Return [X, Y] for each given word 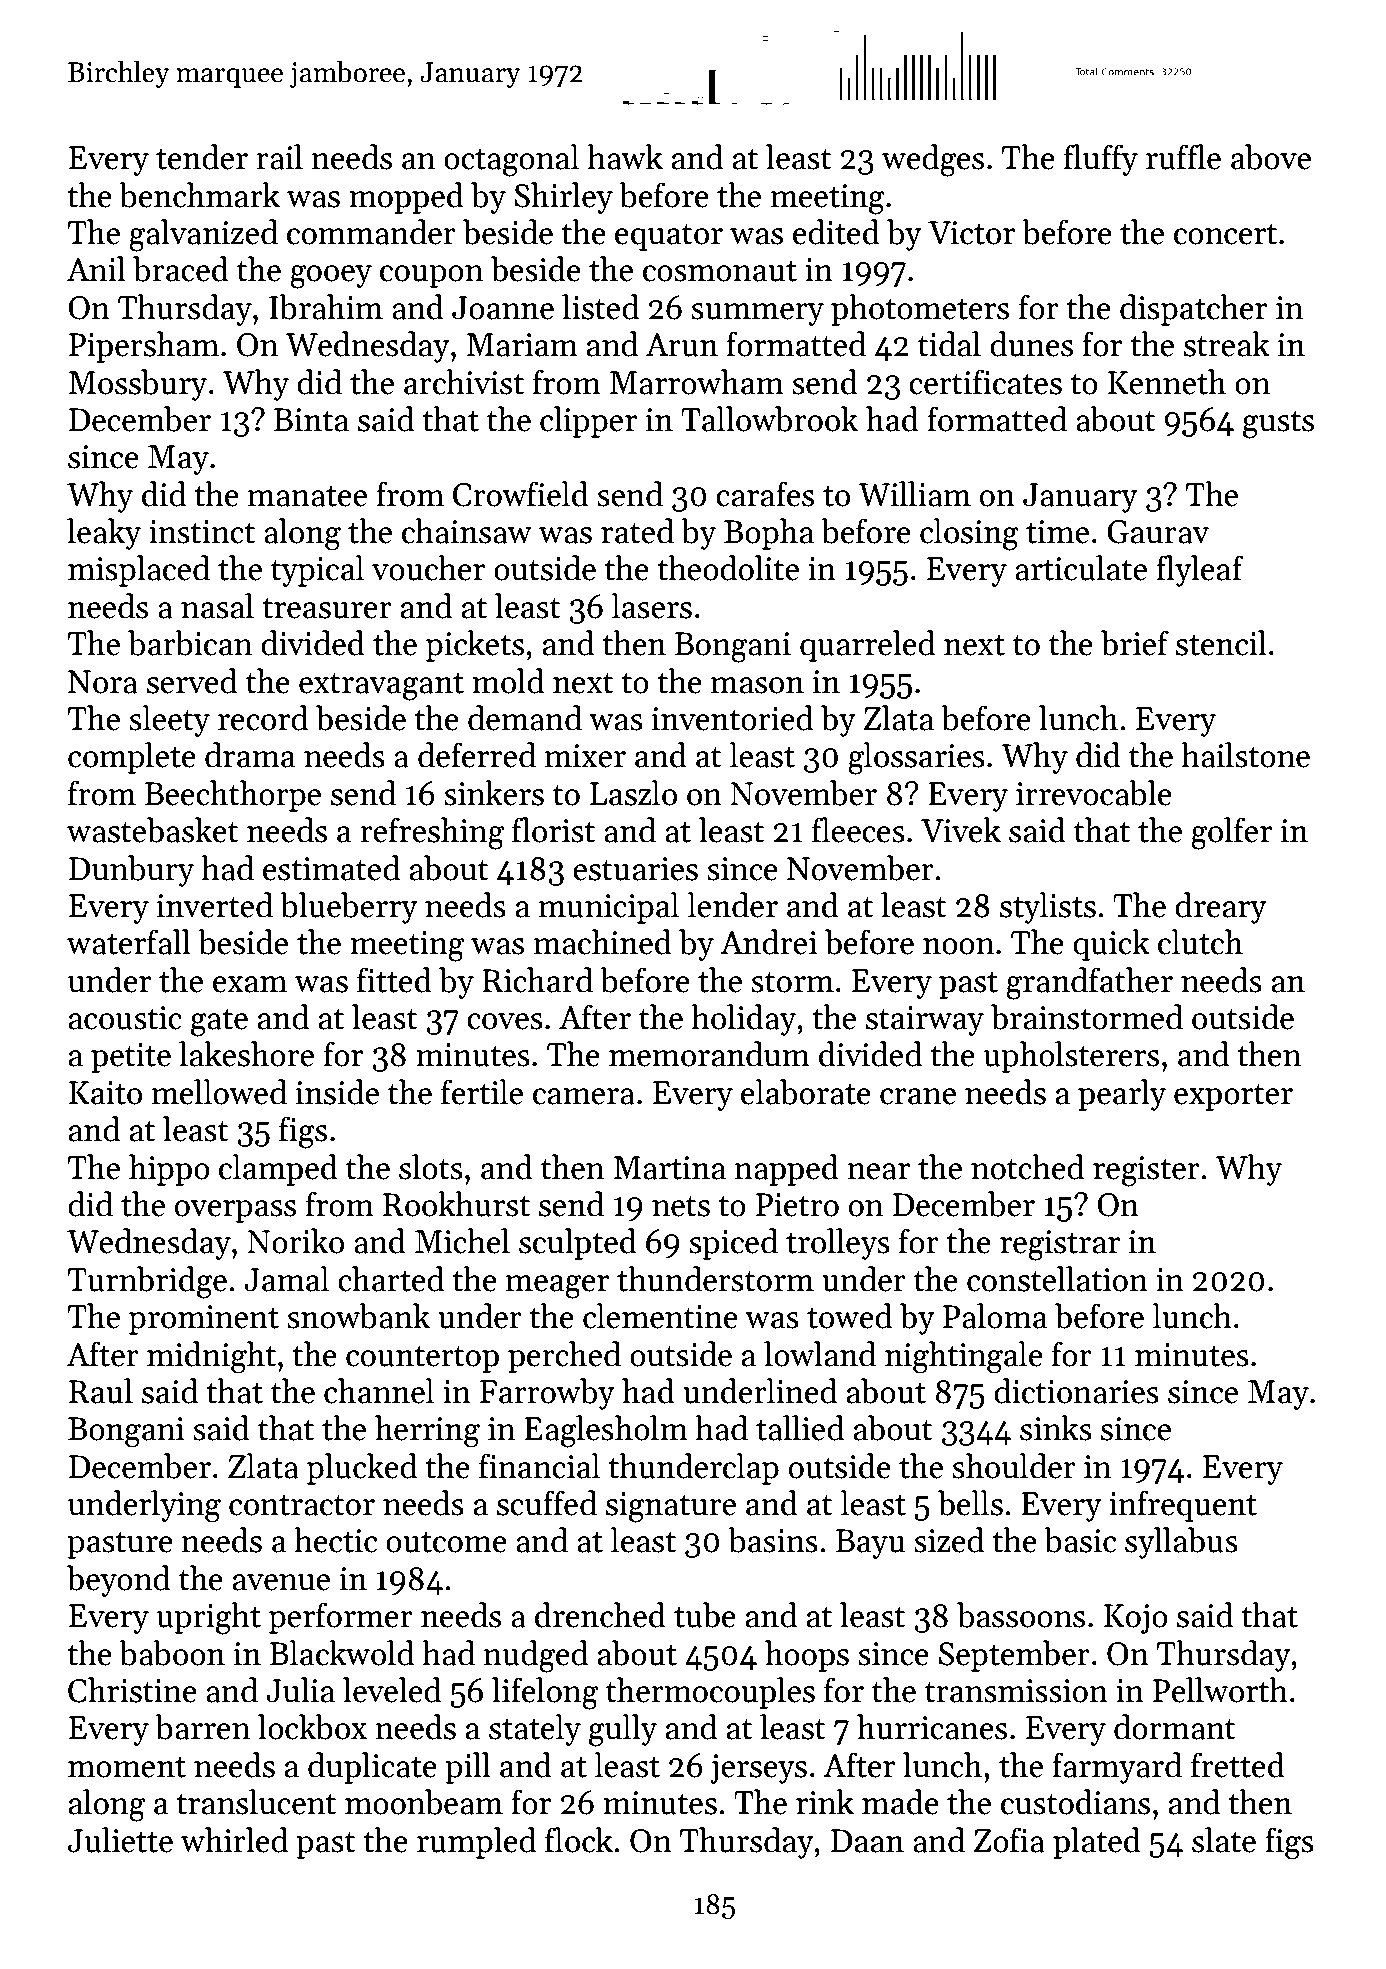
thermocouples [710, 1693]
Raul [101, 1391]
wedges [932, 160]
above [1271, 157]
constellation [1057, 1279]
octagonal [511, 160]
